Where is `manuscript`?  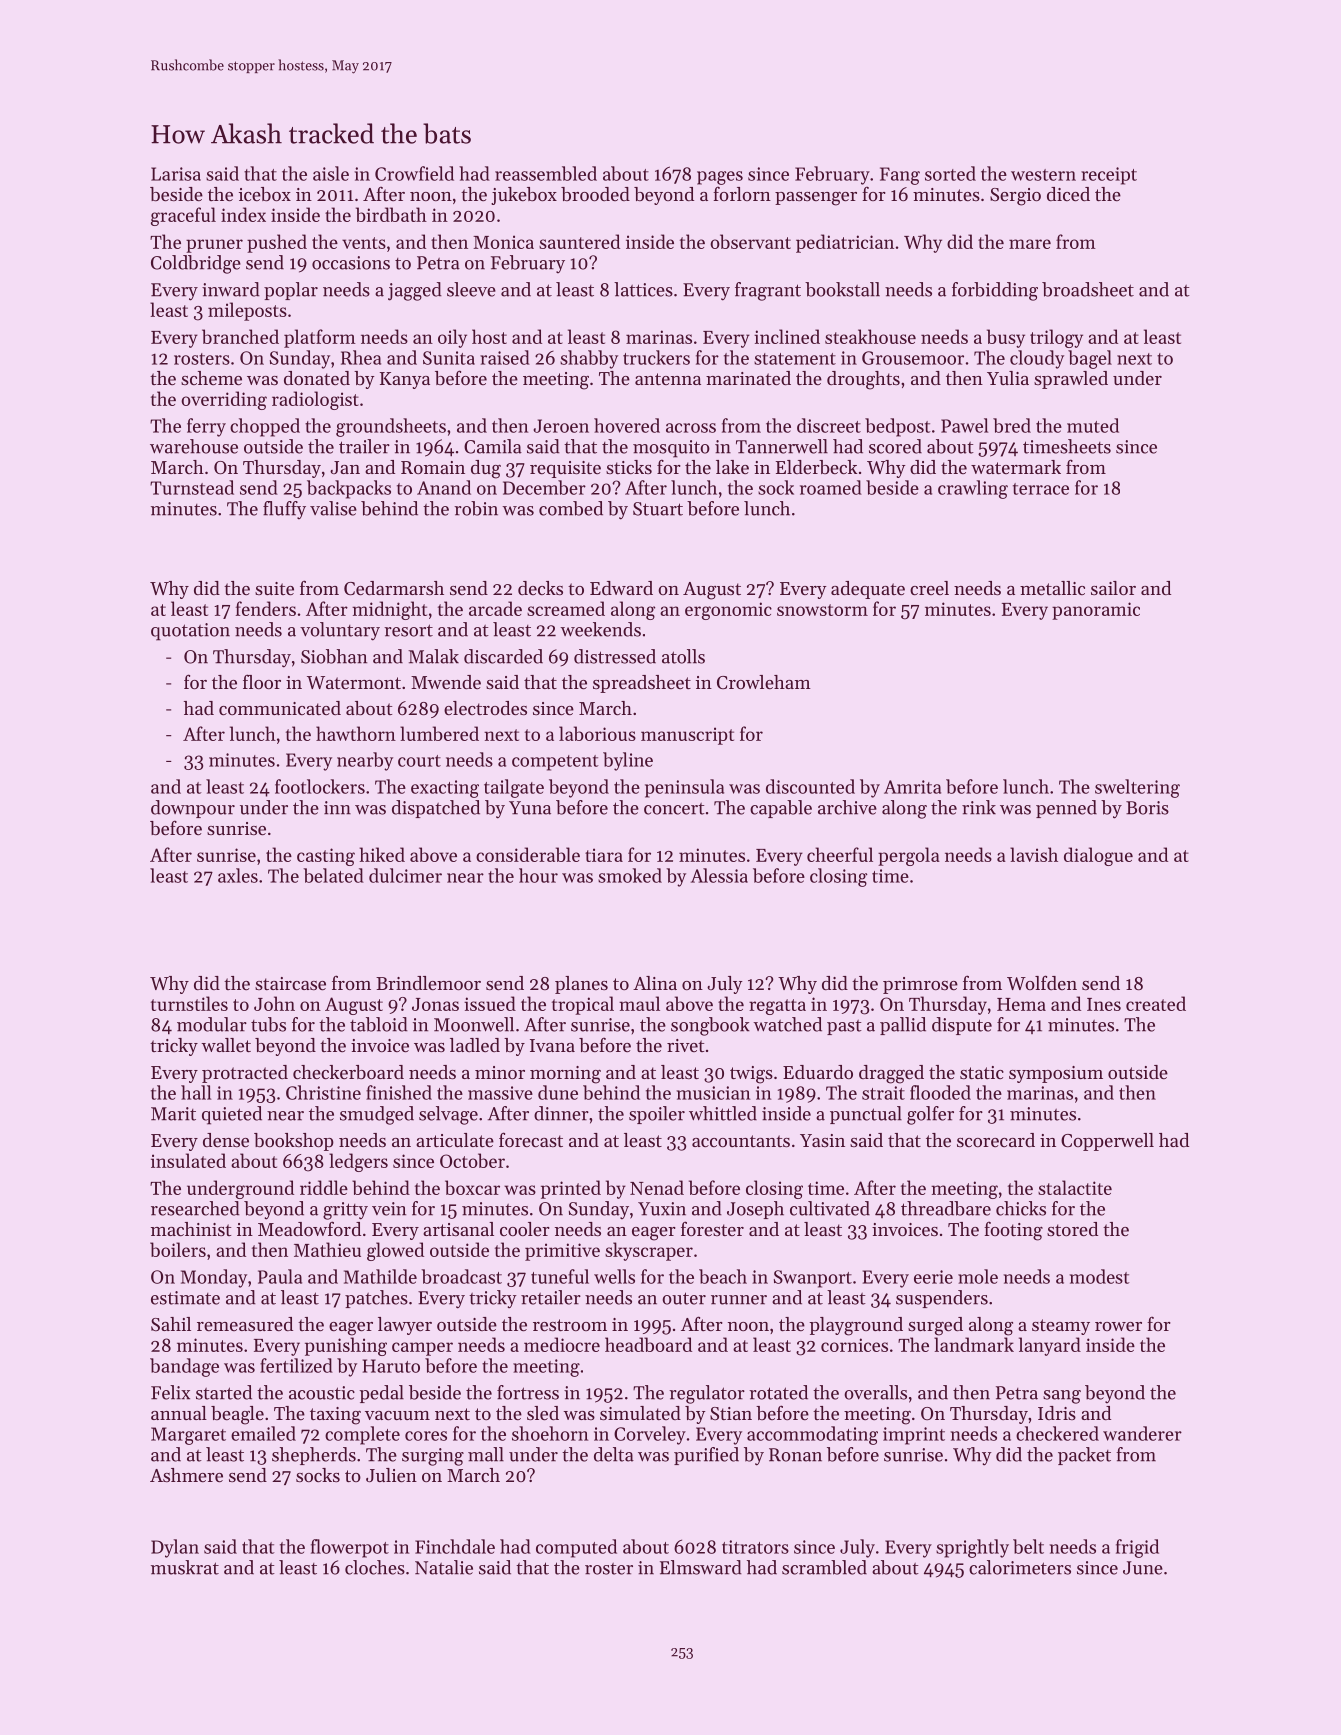 manuscript is located at coordinates (687, 736).
